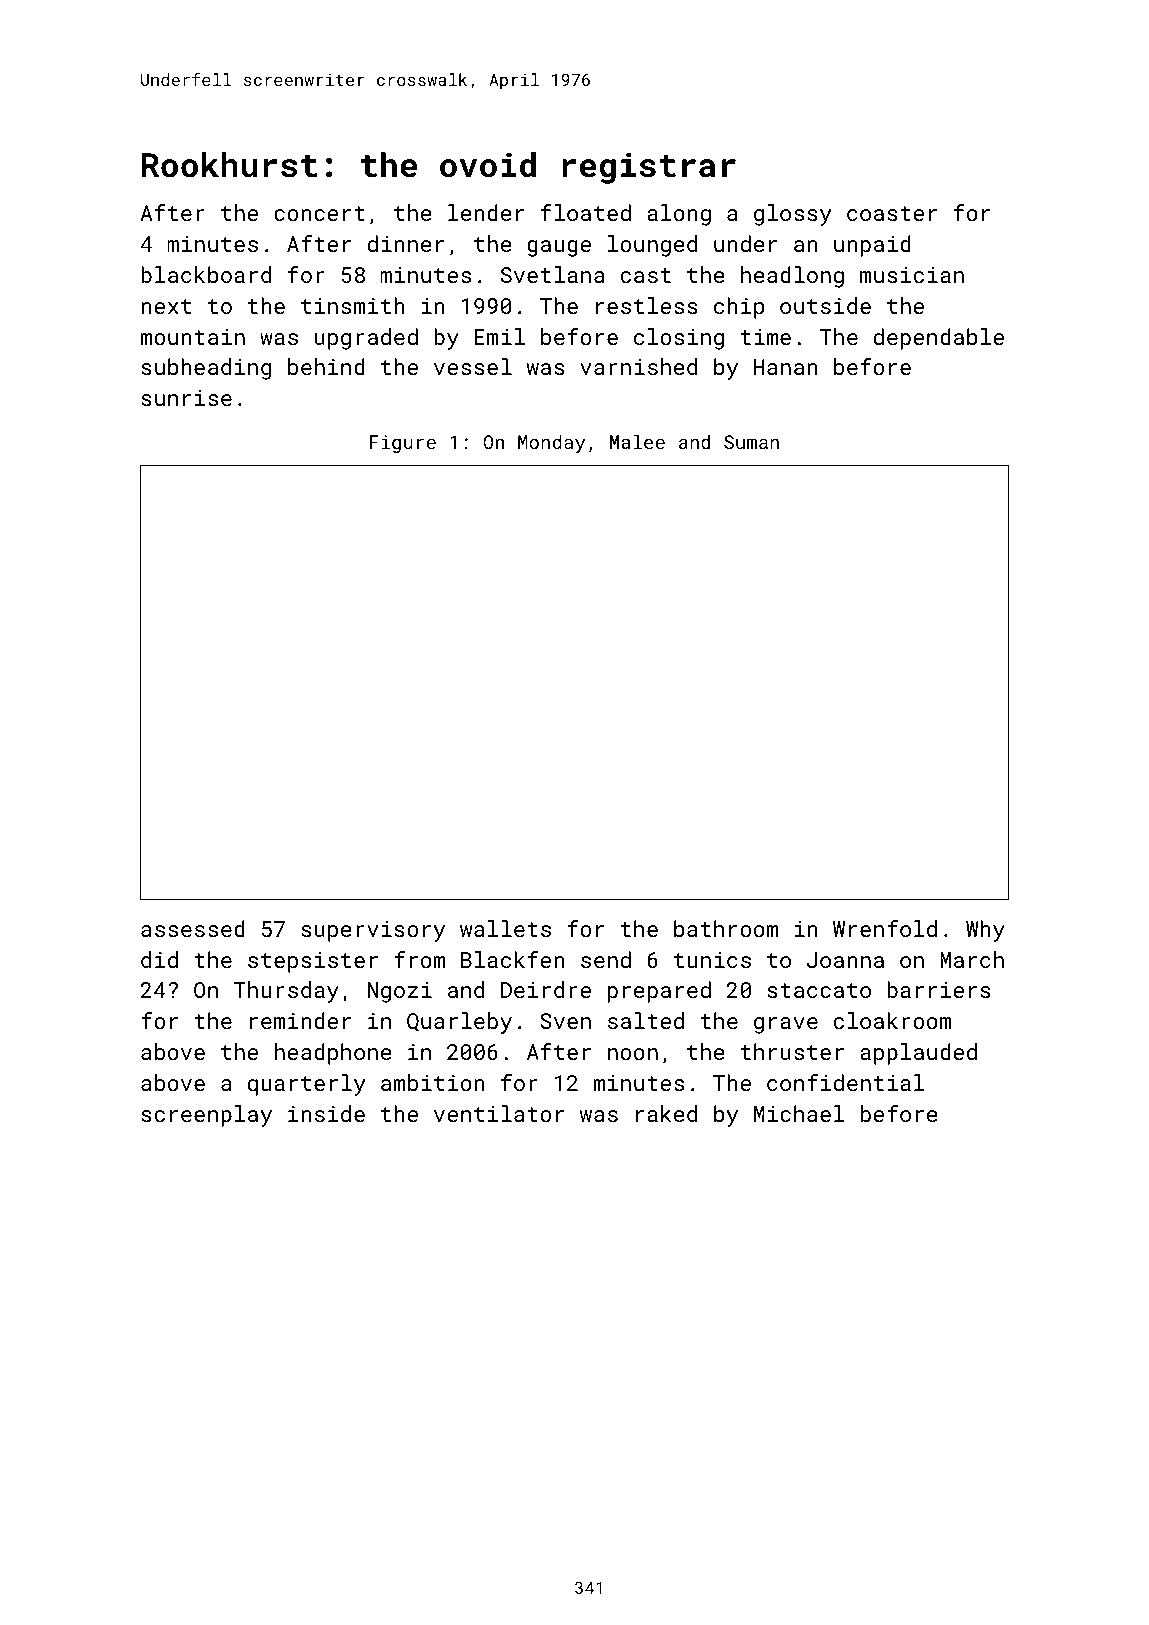 This screenshot has width=1149, height=1625. Describe the element at coordinates (159, 959) in the screenshot. I see `did` at that location.
